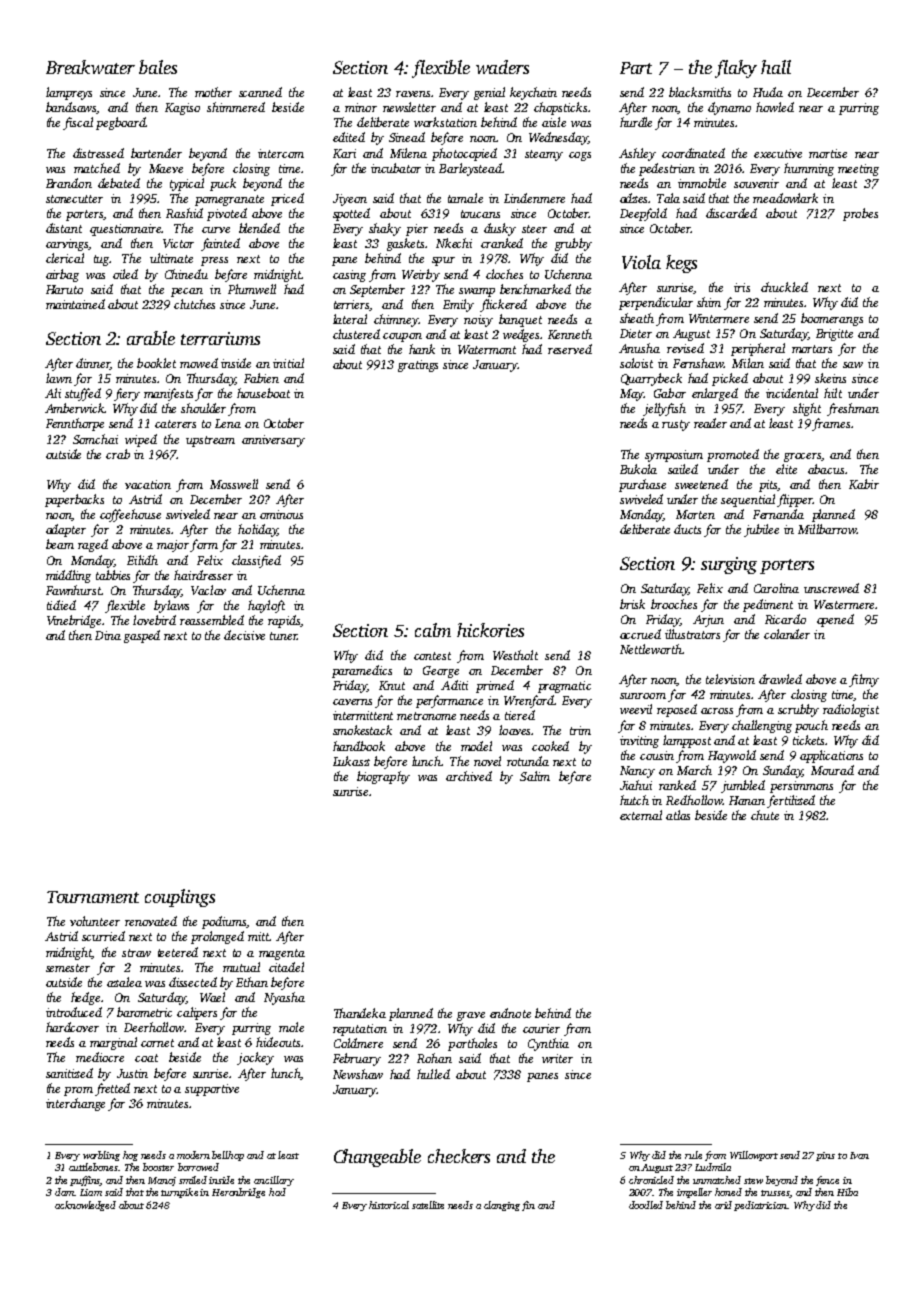 The image size is (924, 1308). Describe the element at coordinates (641, 815) in the screenshot. I see `external` at that location.
